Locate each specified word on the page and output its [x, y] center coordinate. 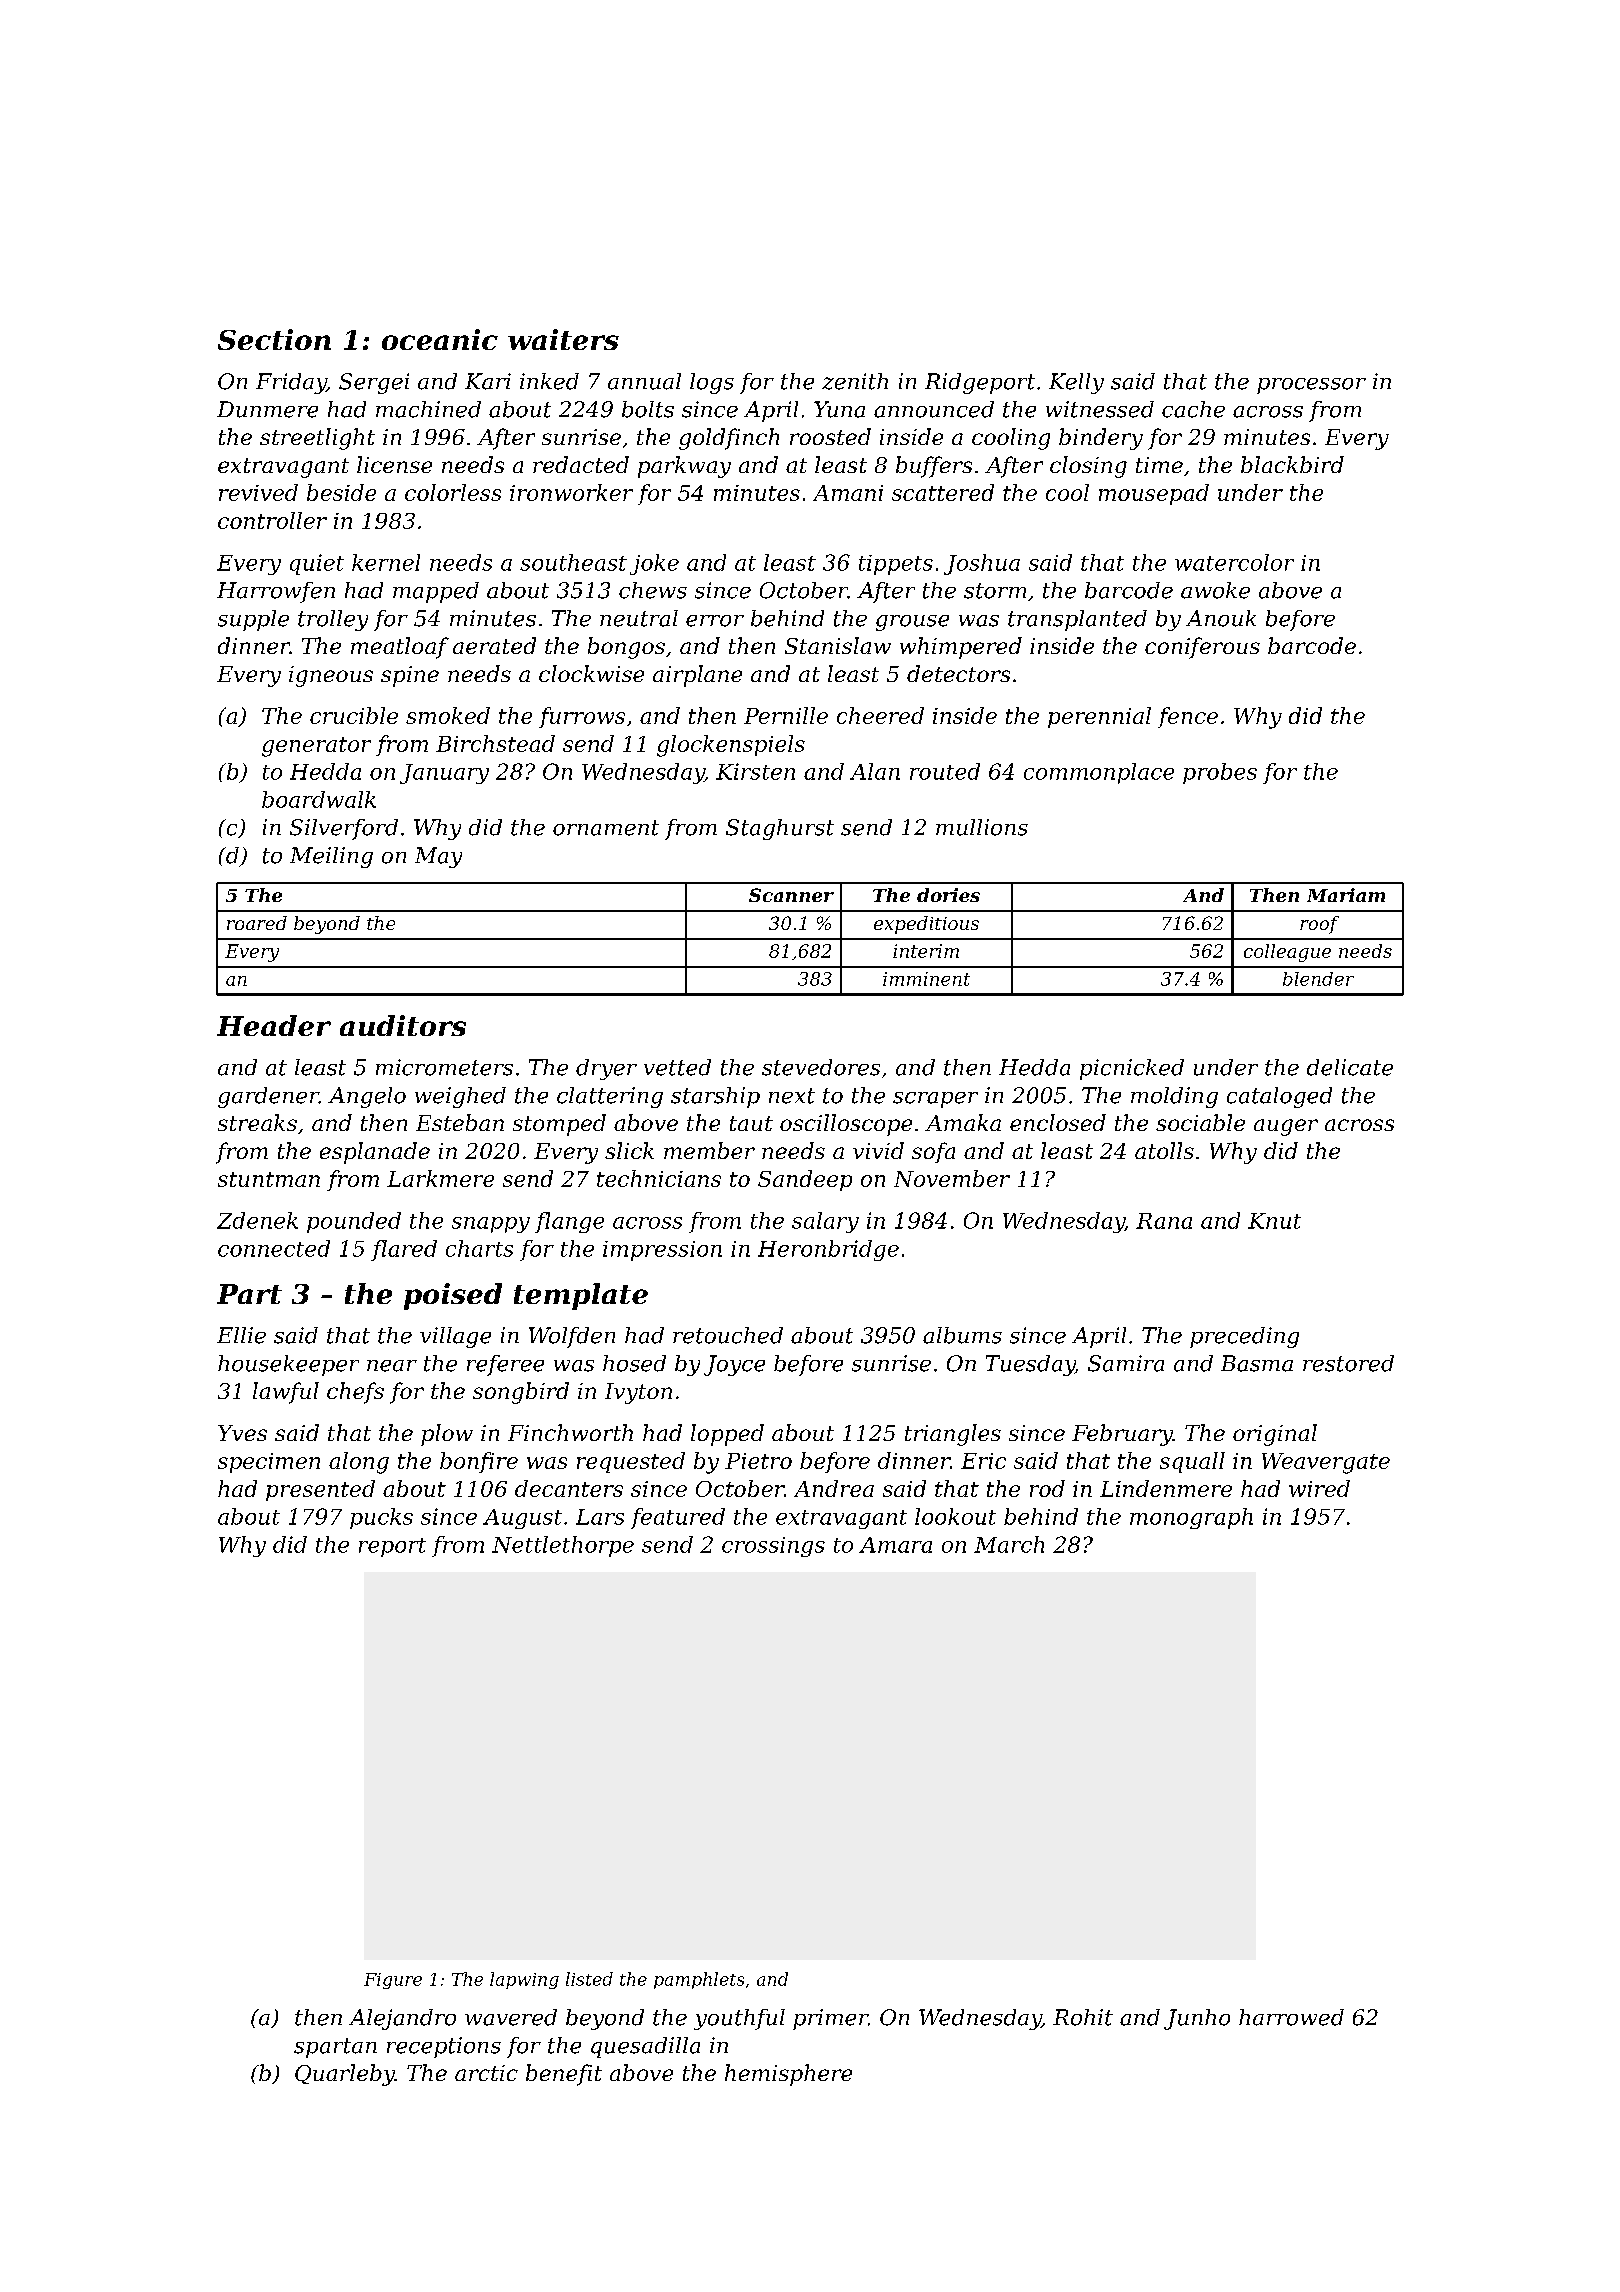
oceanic [440, 339]
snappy [491, 1225]
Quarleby [345, 2075]
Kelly [1076, 383]
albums [962, 1335]
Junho [1197, 2019]
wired [1319, 1488]
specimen [269, 1463]
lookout [955, 1516]
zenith [855, 381]
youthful [739, 2019]
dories [948, 895]
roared [257, 923]
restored [1348, 1363]
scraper [935, 1100]
